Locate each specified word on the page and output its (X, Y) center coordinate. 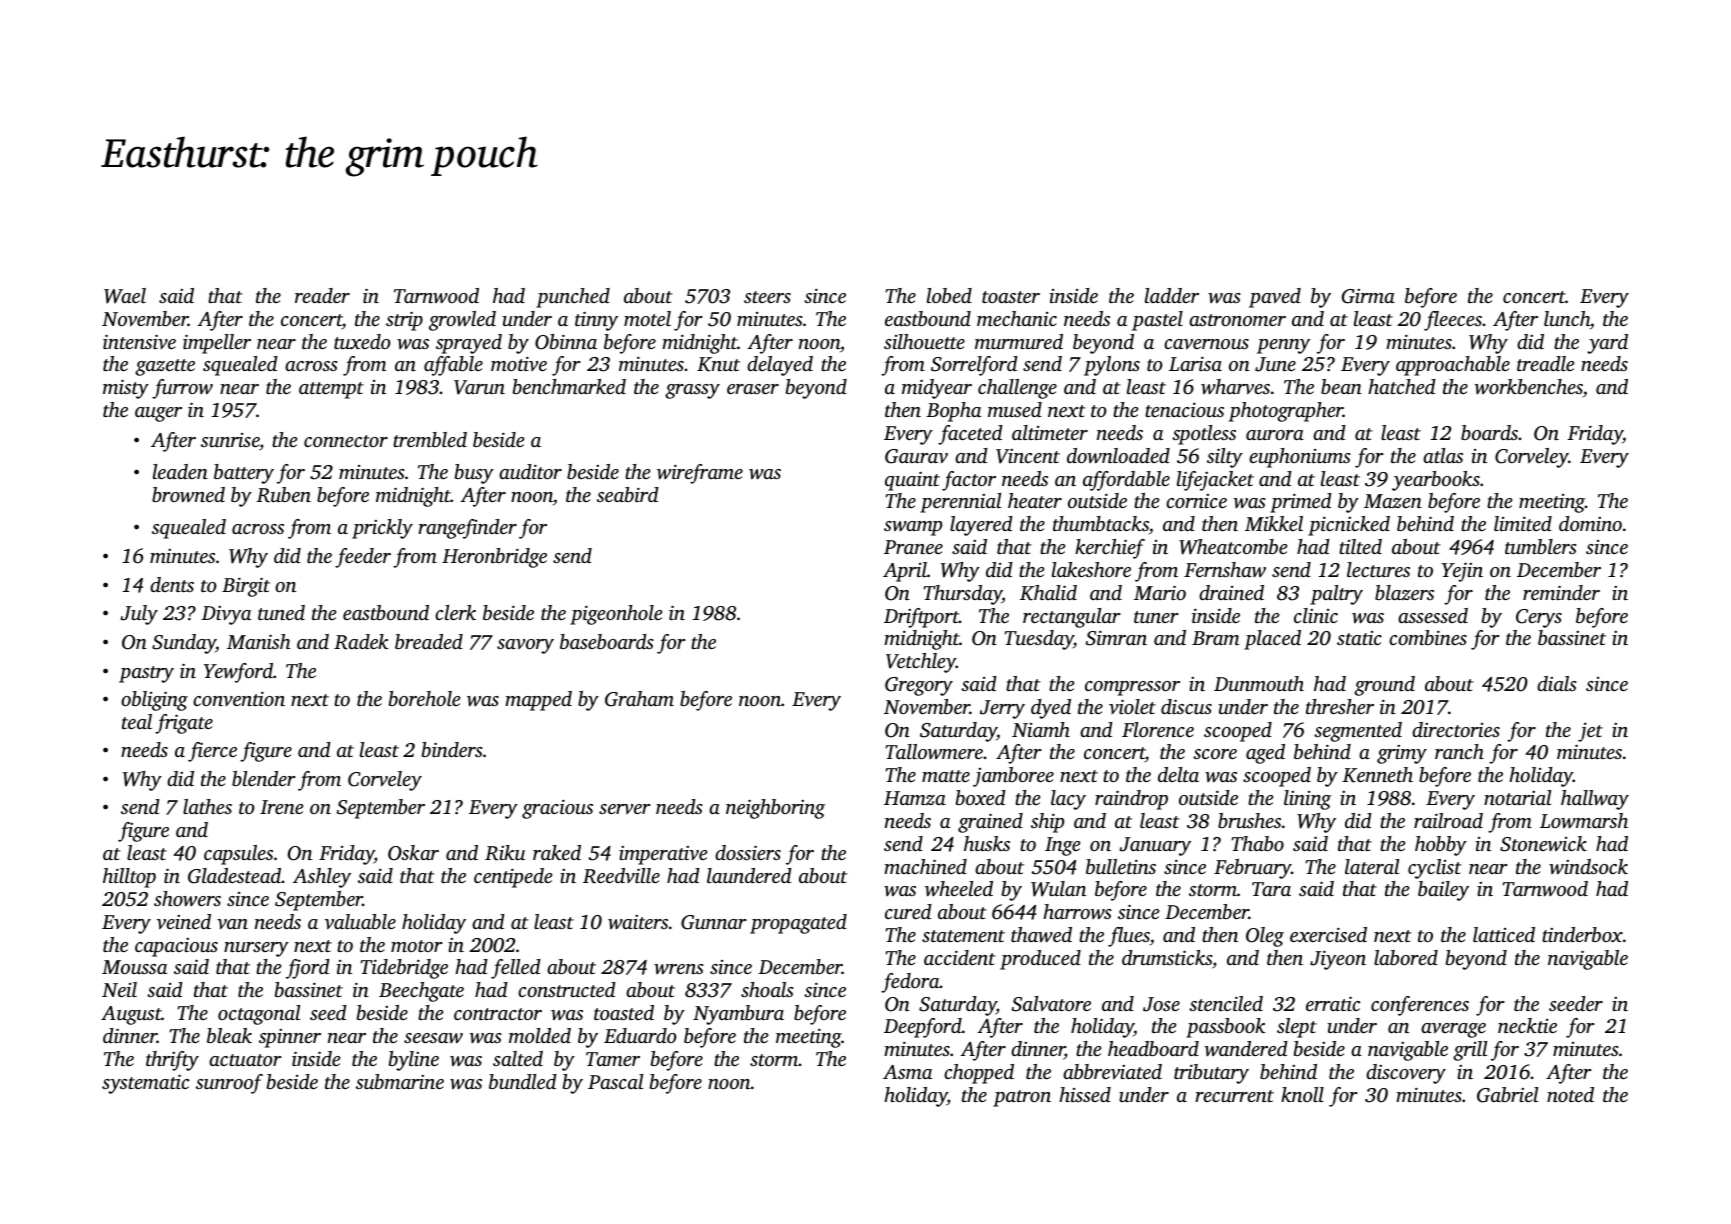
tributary (1211, 1074)
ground (1384, 686)
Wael (125, 296)
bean (1341, 386)
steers (767, 297)
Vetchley (921, 663)
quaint (912, 481)
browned (188, 495)
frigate (184, 724)
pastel (1157, 321)
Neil (119, 989)
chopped (979, 1074)
